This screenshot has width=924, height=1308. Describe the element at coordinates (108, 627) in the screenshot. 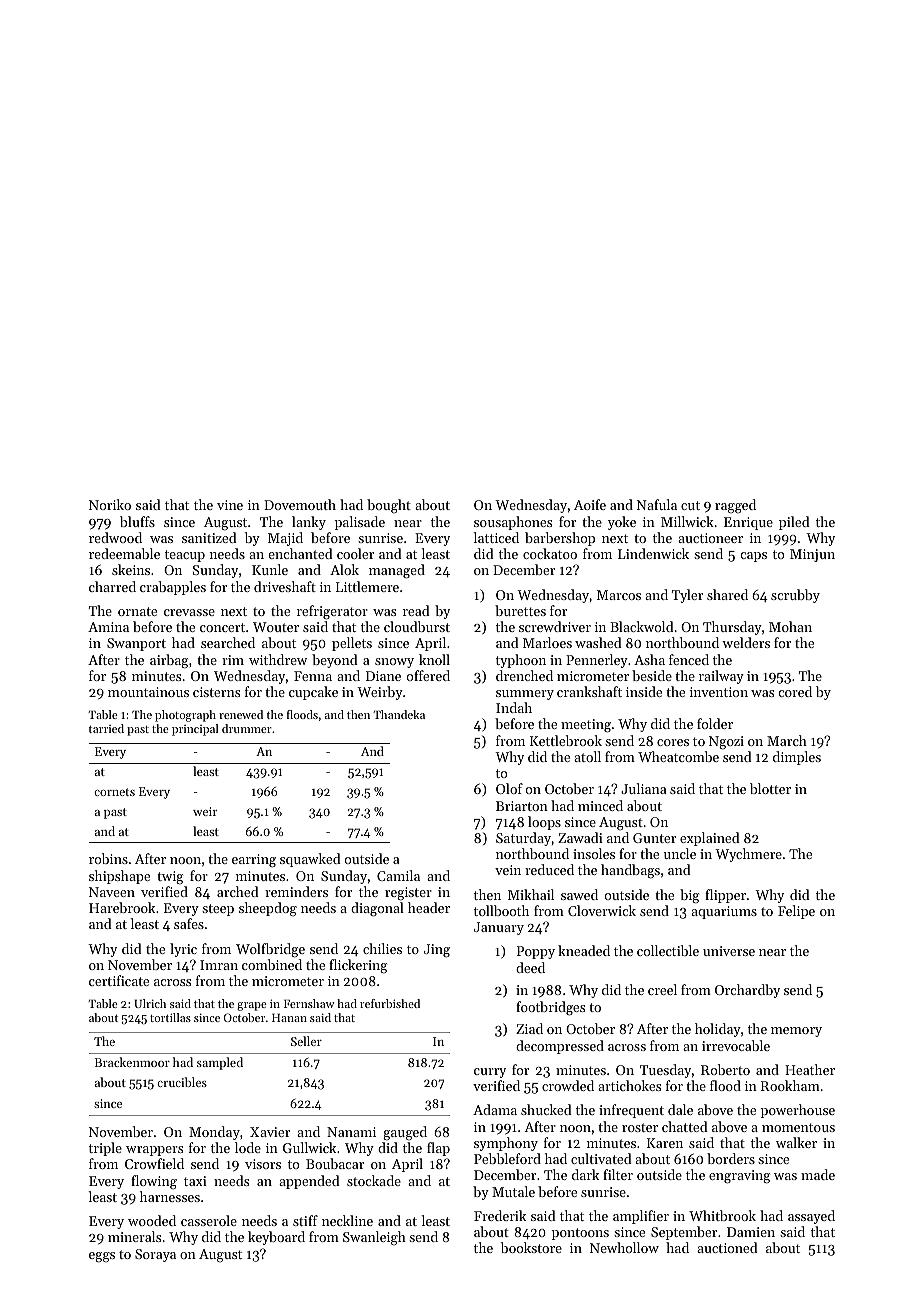

I see `Amina` at that location.
